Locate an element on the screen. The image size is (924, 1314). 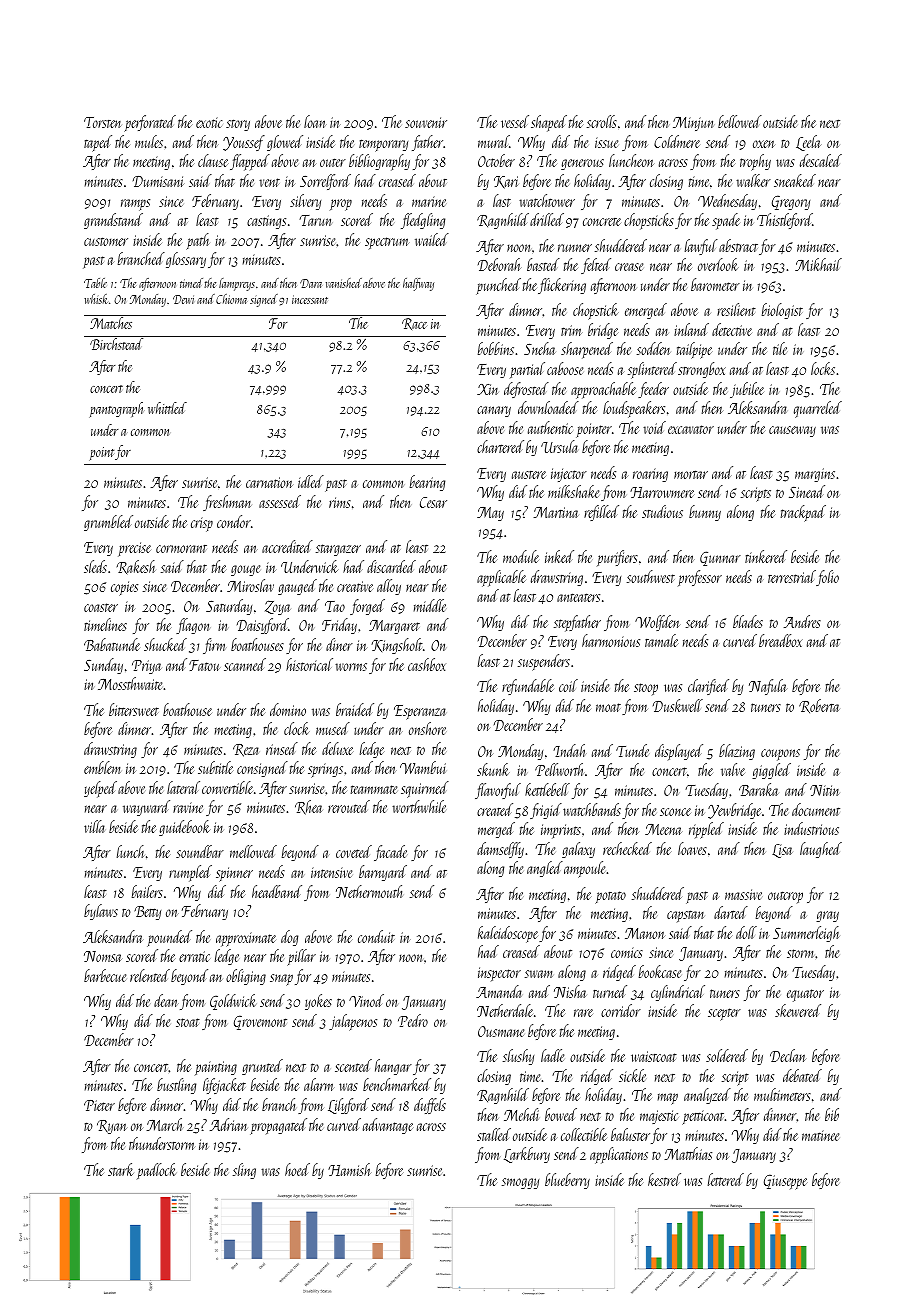
grunted is located at coordinates (262, 1067).
